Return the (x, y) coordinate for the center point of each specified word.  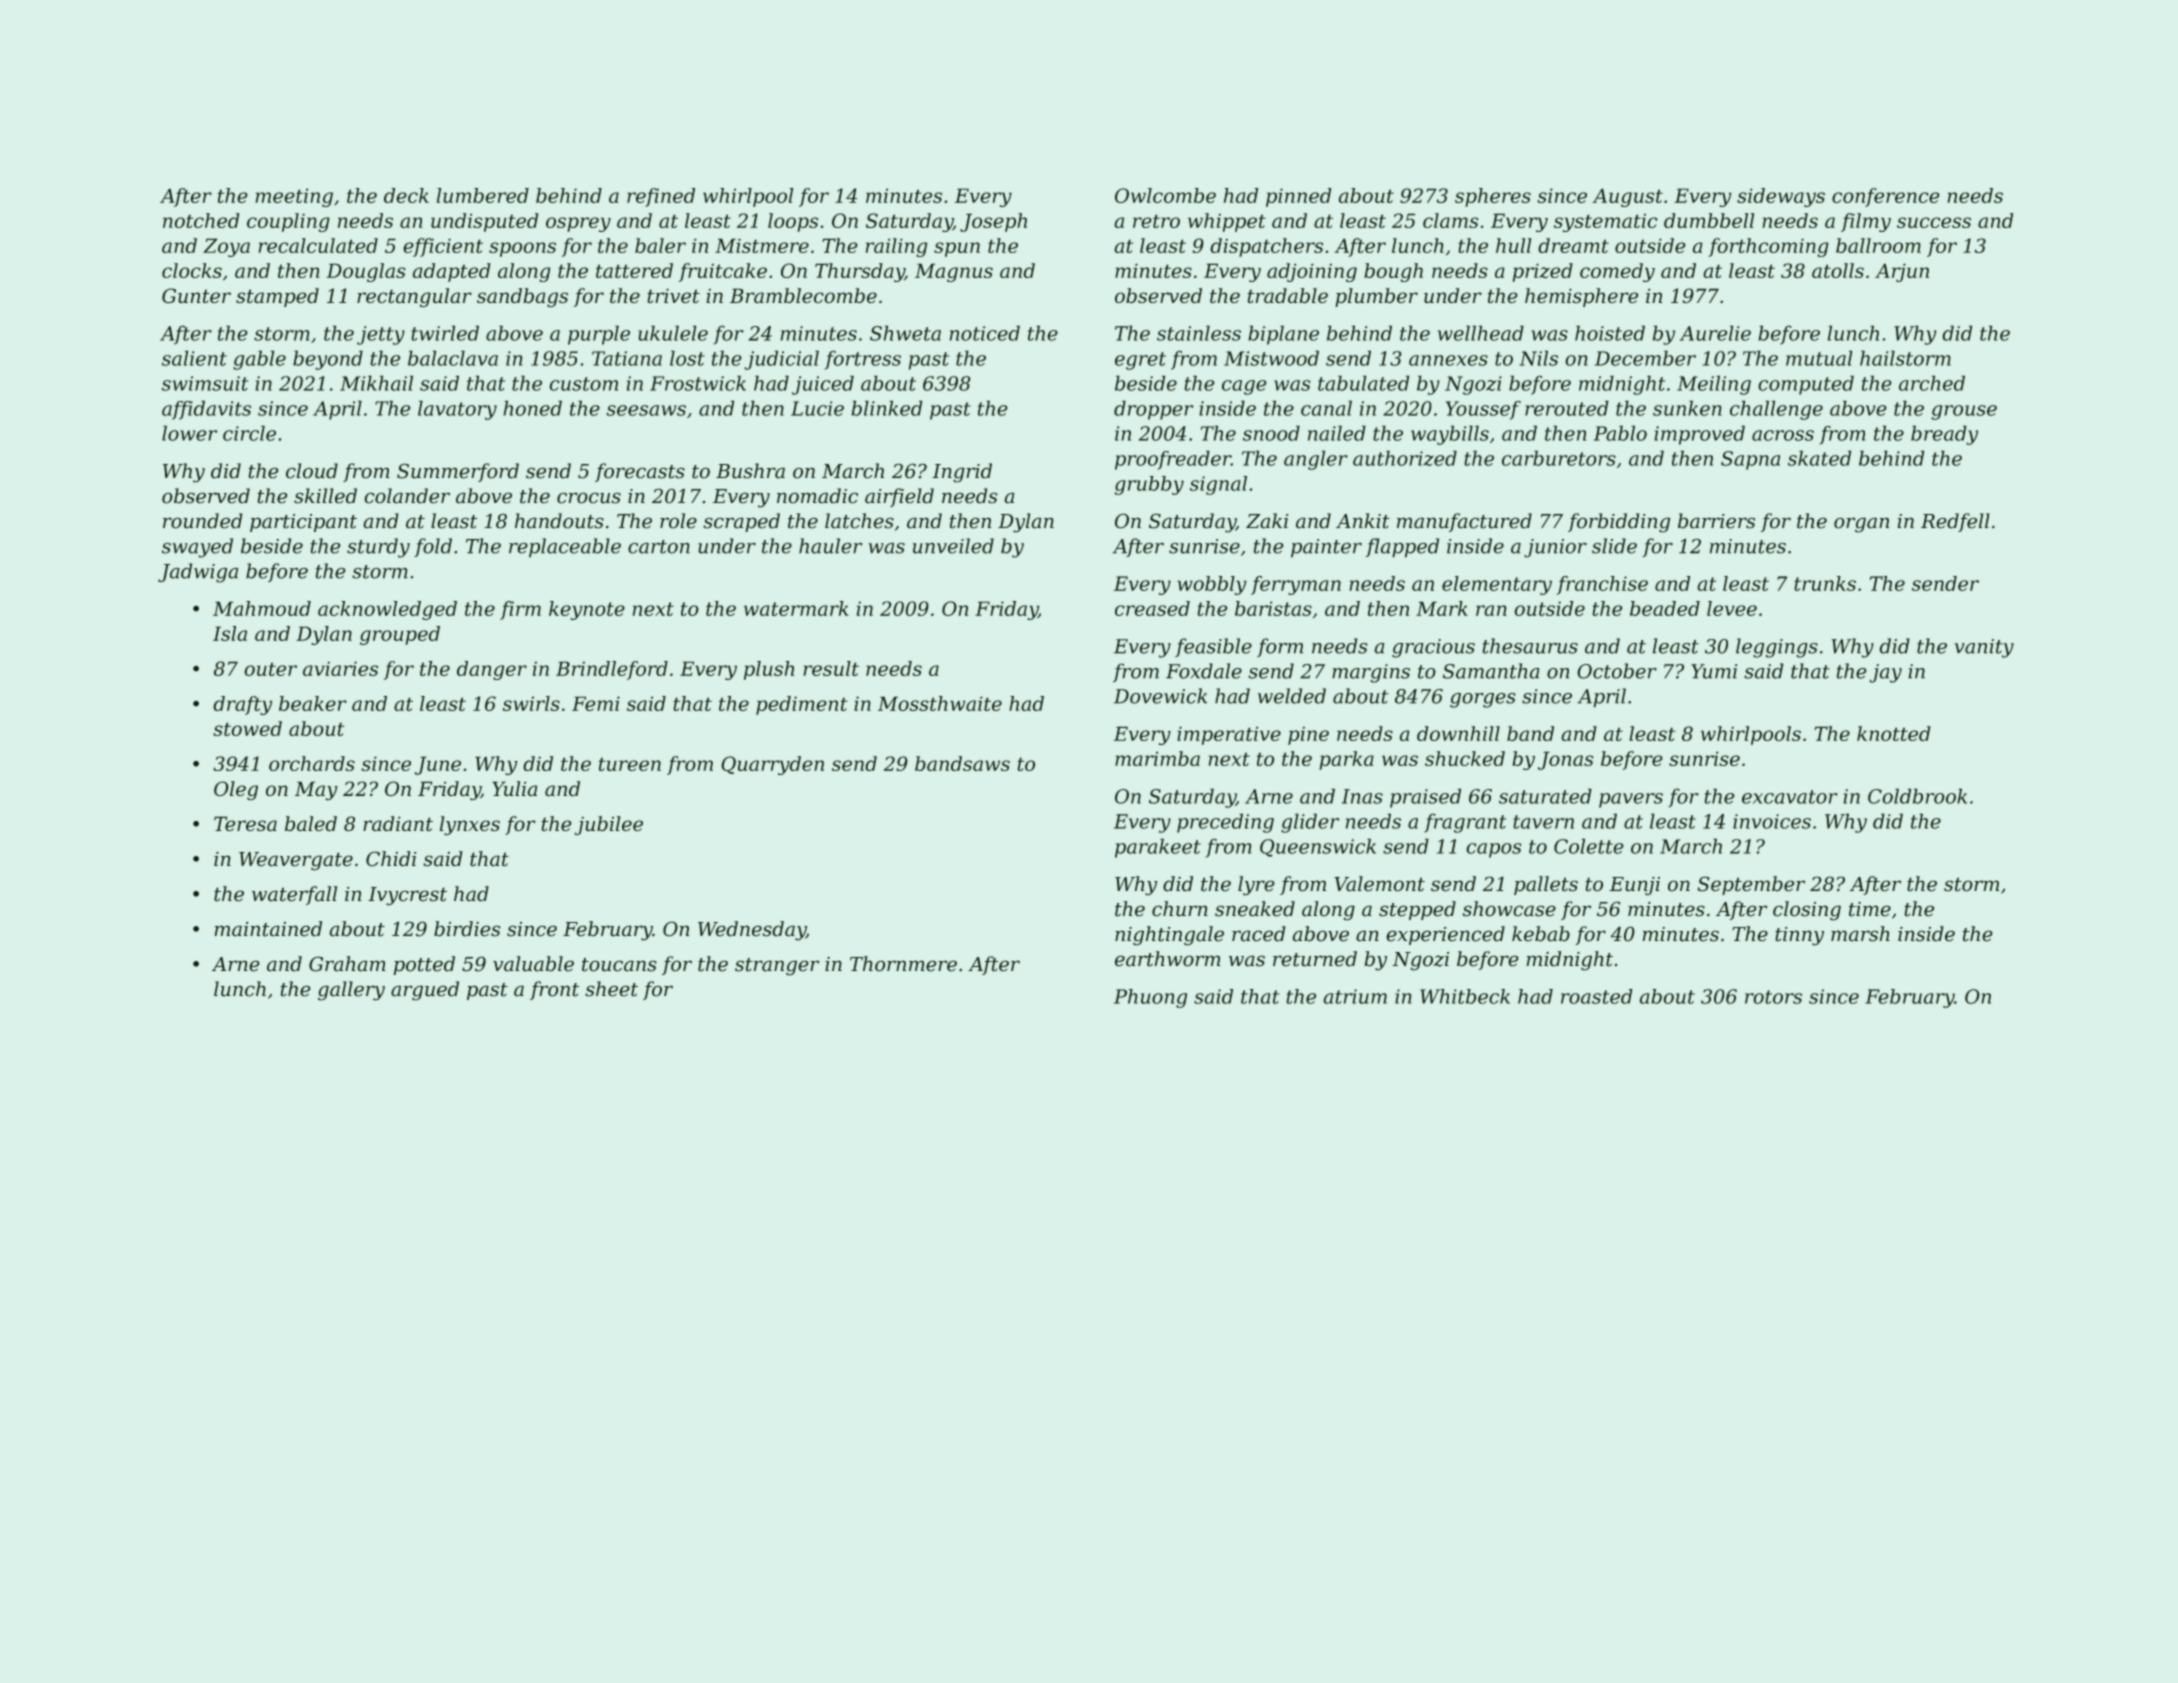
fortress (862, 360)
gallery (351, 991)
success (1934, 222)
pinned (1299, 197)
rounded (203, 521)
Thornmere (903, 964)
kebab (1541, 934)
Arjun (1902, 272)
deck (406, 195)
